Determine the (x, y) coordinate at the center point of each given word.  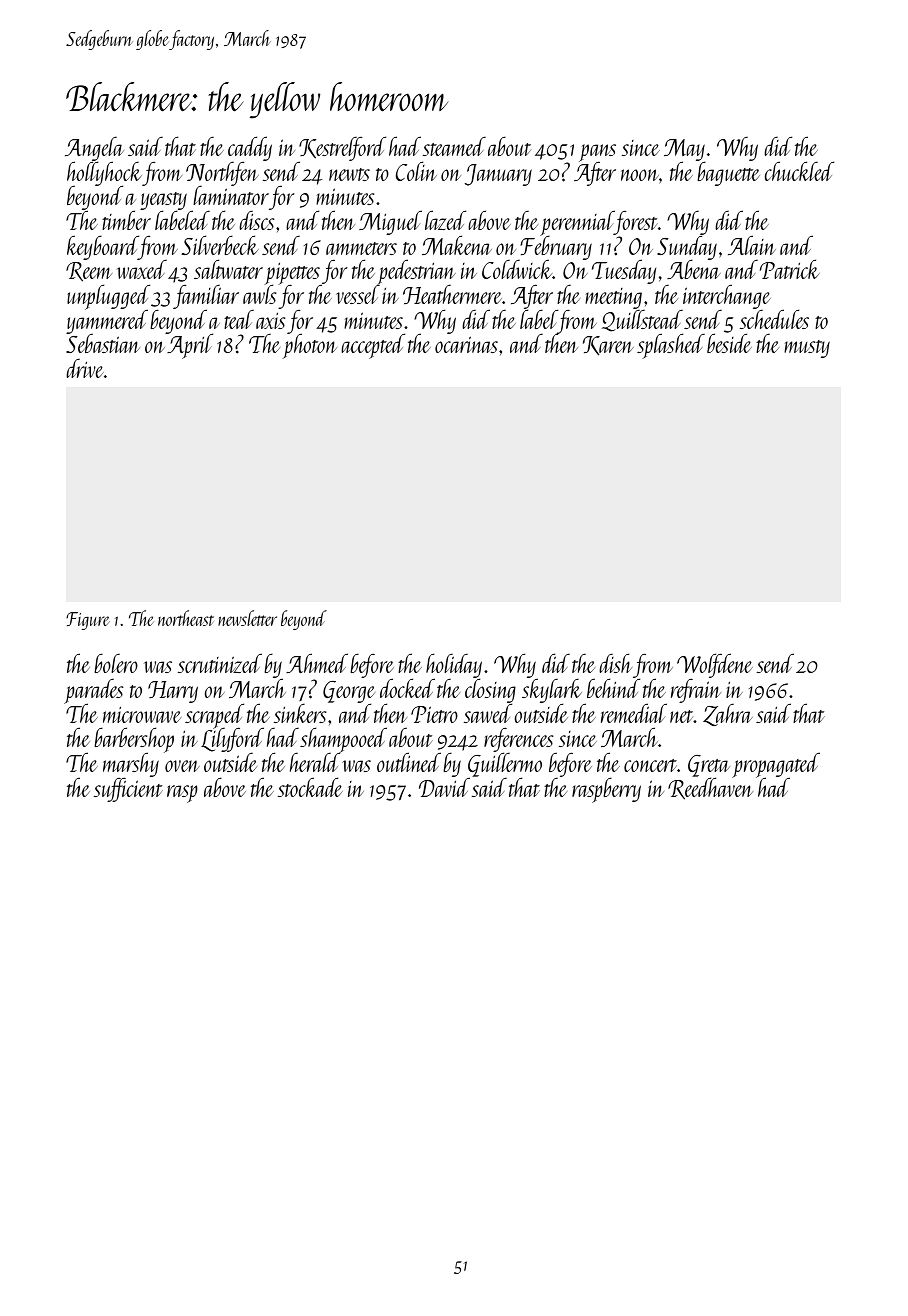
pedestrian (416, 272)
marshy (131, 764)
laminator (231, 195)
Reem (89, 272)
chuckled (799, 171)
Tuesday (624, 272)
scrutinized (220, 663)
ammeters (361, 248)
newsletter (247, 618)
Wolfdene (715, 665)
